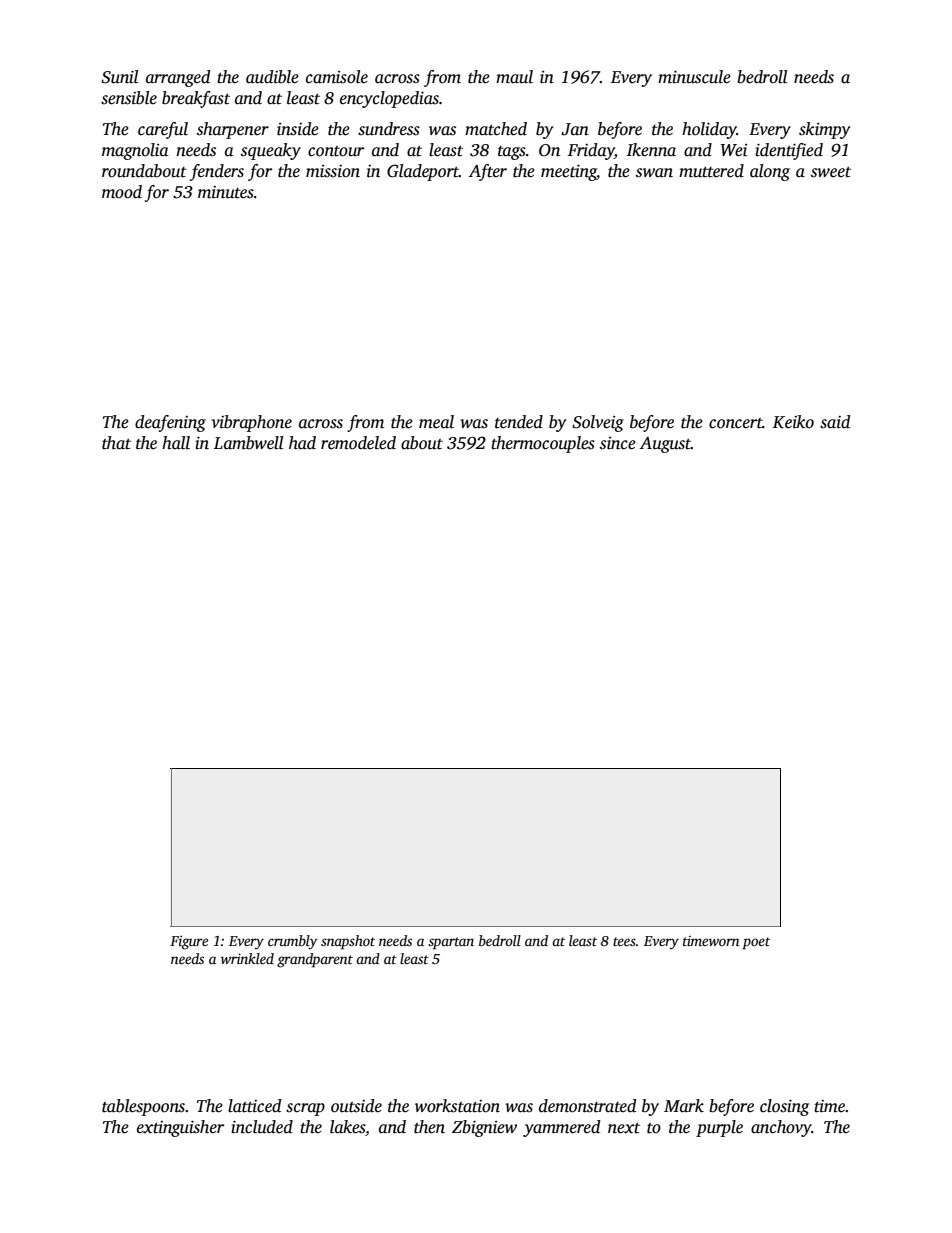 Image resolution: width=952 pixels, height=1233 pixels. What do you see at coordinates (116, 443) in the screenshot?
I see `that` at bounding box center [116, 443].
